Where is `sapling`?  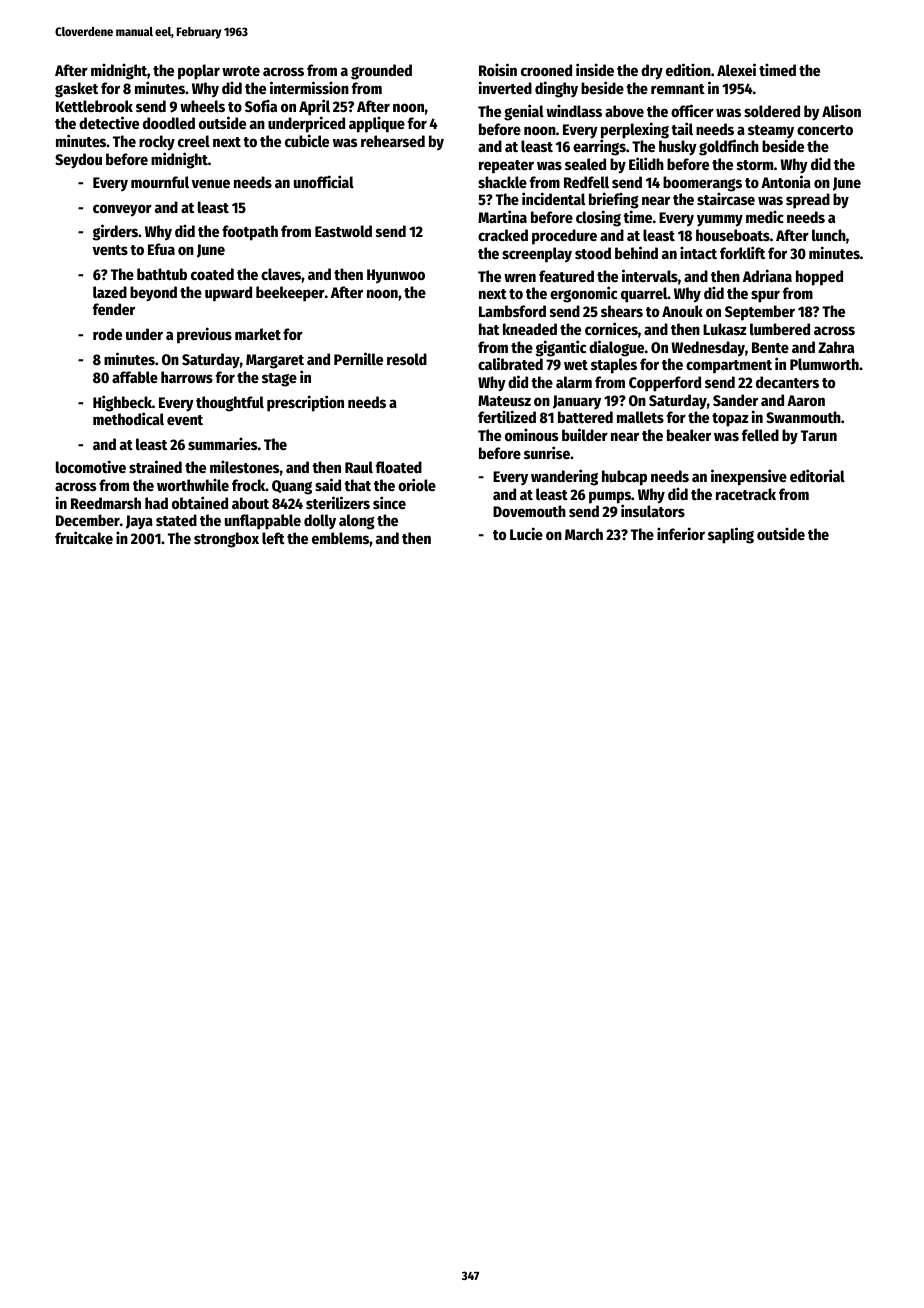
sapling is located at coordinates (731, 535).
